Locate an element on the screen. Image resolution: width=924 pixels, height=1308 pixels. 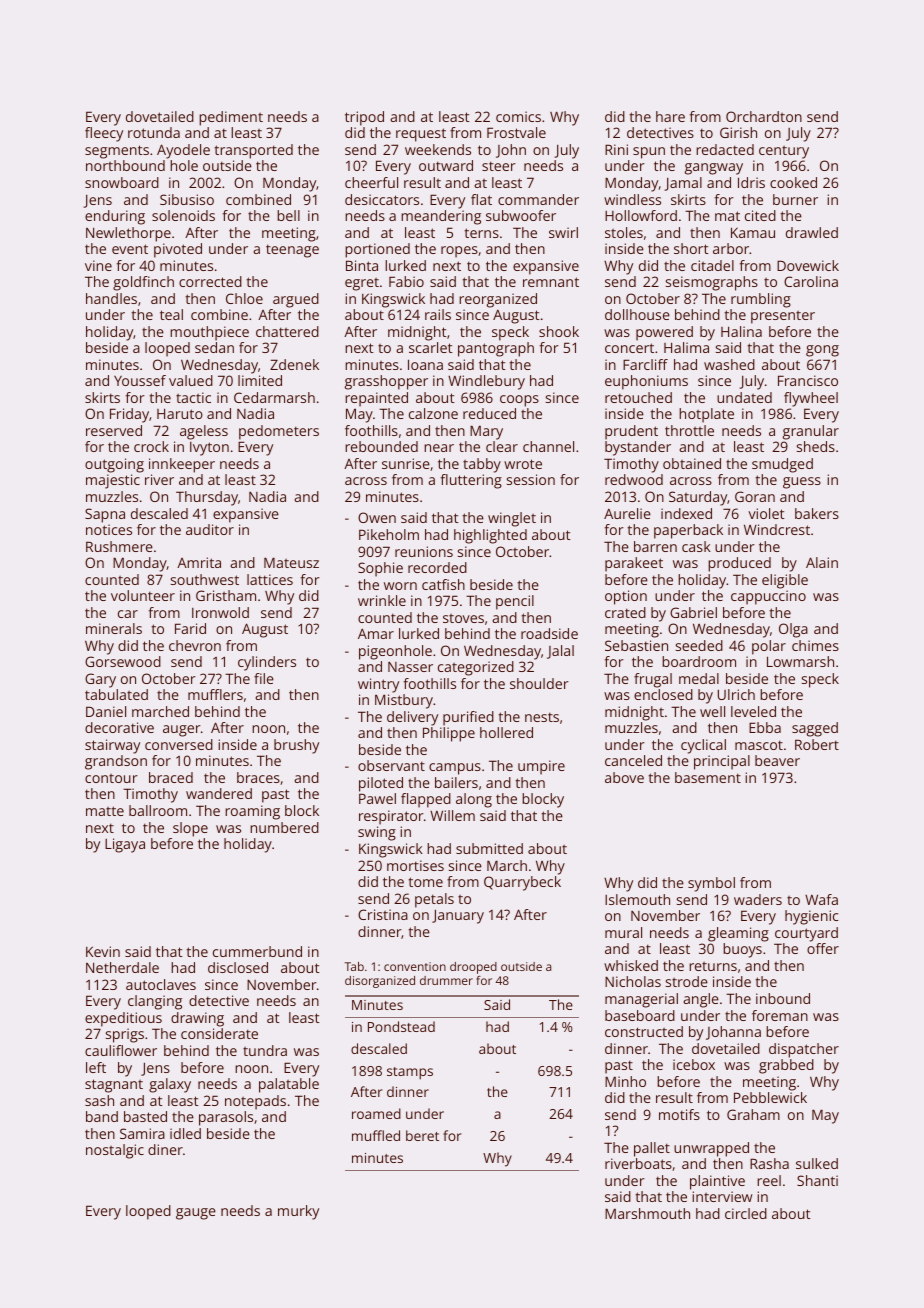
submitted is located at coordinates (489, 848).
